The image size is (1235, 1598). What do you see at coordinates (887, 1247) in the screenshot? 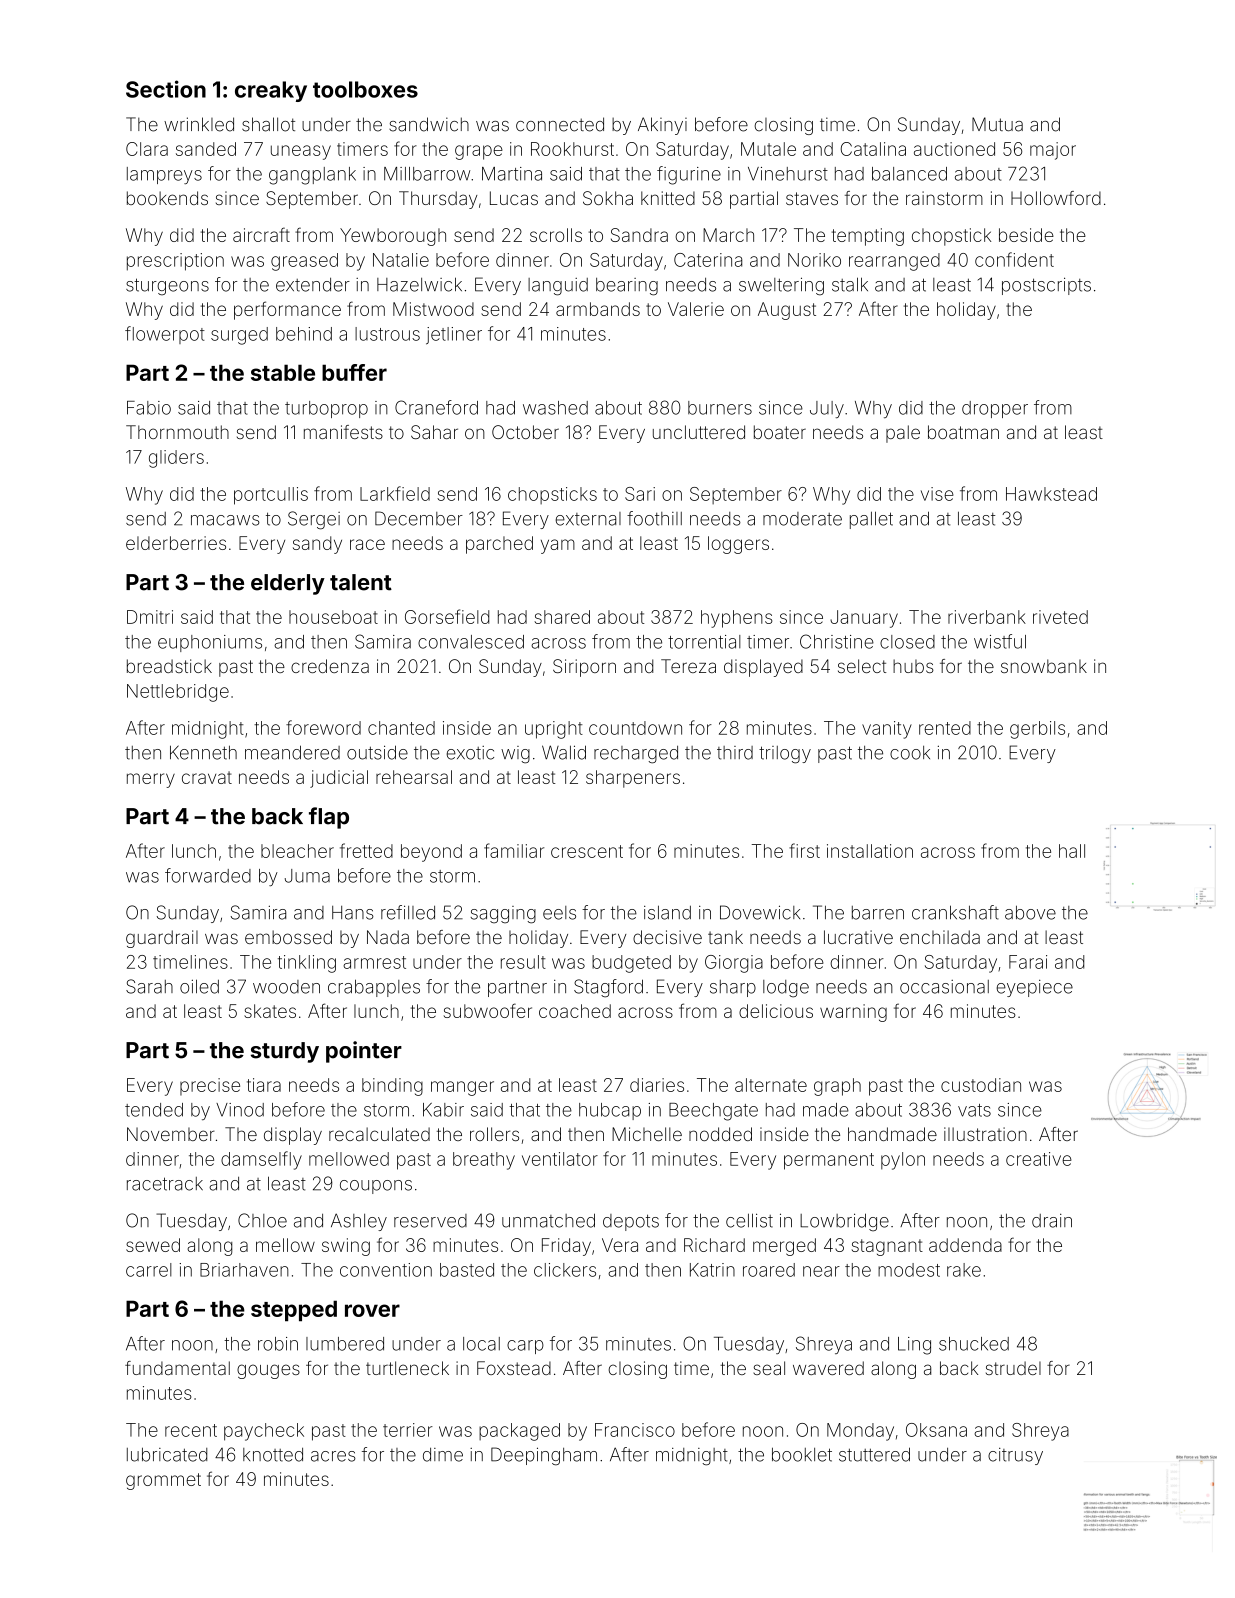
I see `stagnant` at bounding box center [887, 1247].
